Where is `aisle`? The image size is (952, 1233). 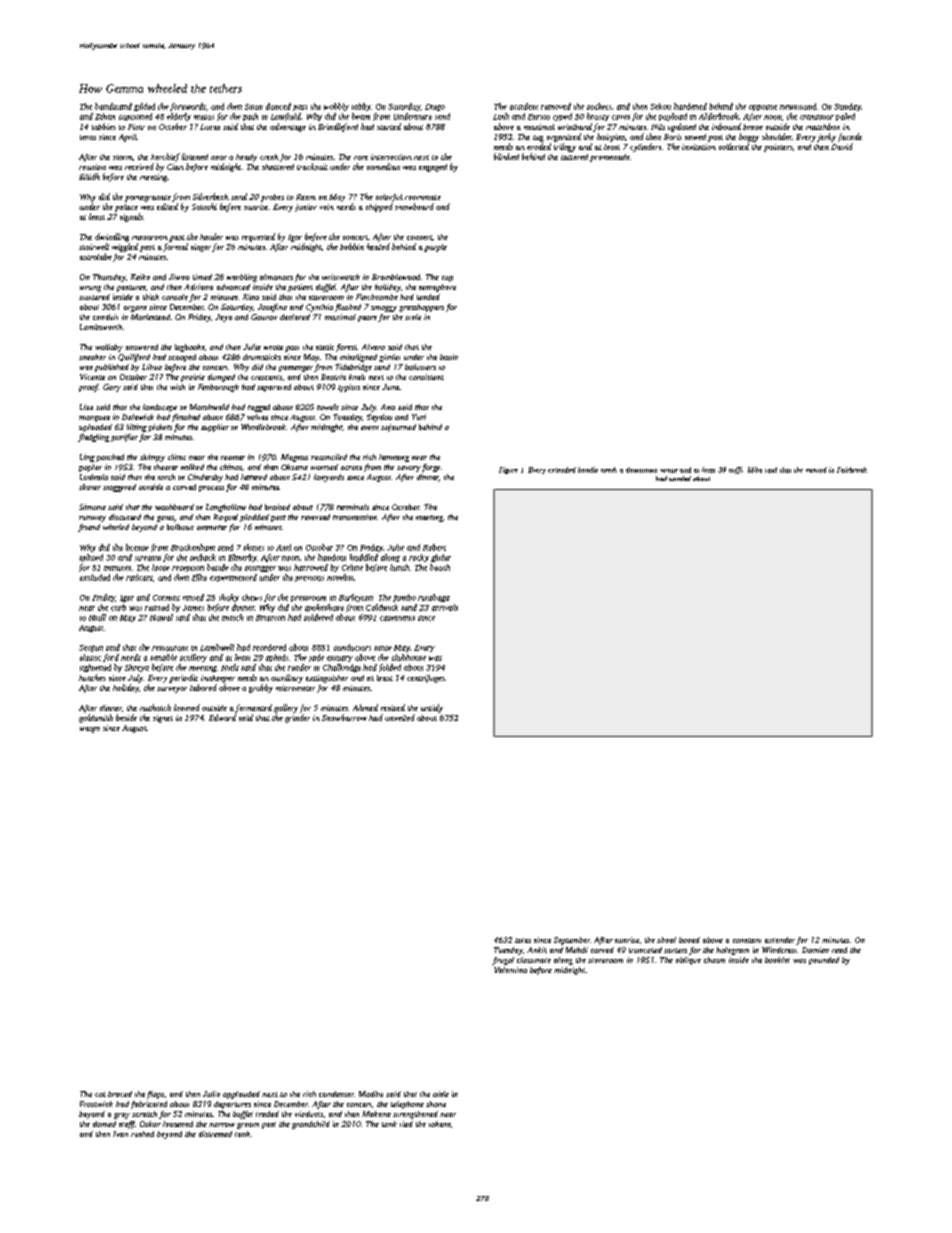
aisle is located at coordinates (441, 1094).
